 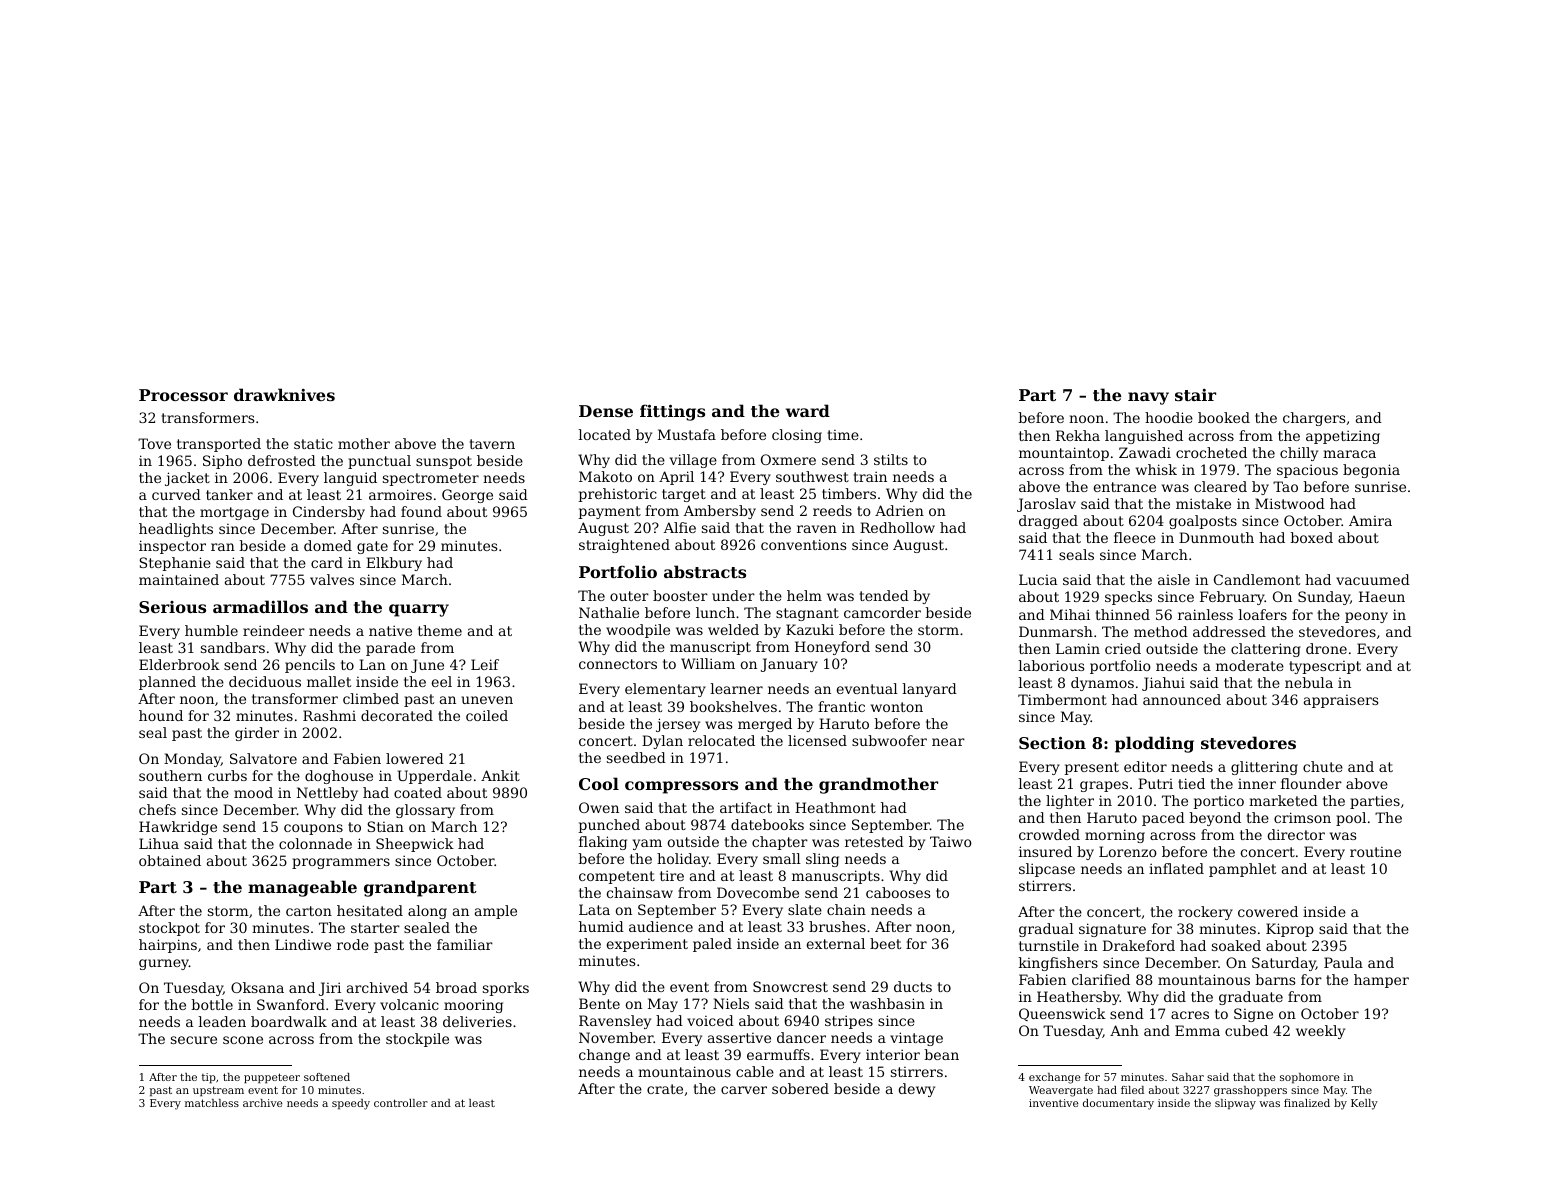 What do you see at coordinates (647, 945) in the document?
I see `experiment` at bounding box center [647, 945].
